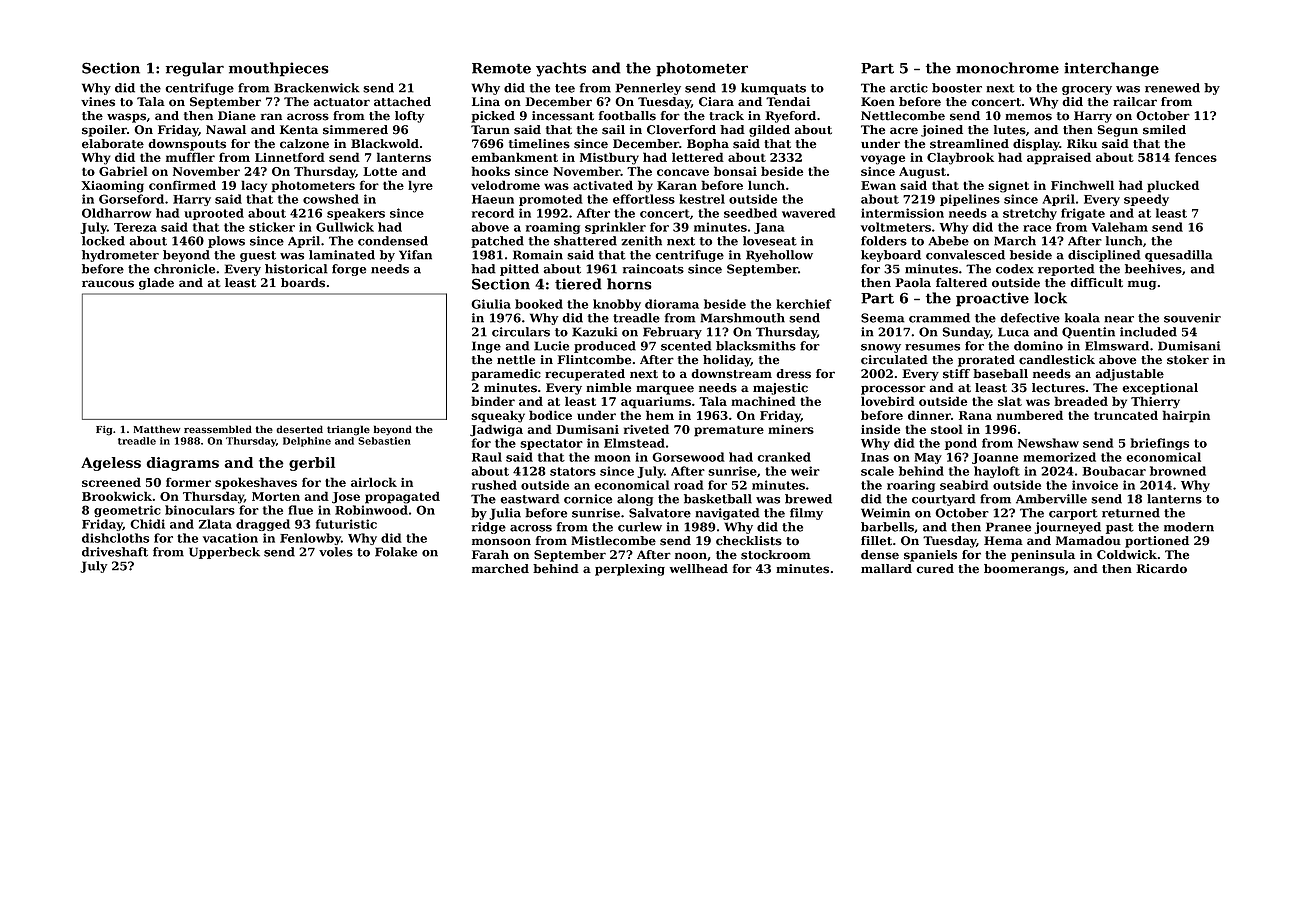 The width and height of the document is (1308, 924). I want to click on driveshaft, so click(115, 552).
